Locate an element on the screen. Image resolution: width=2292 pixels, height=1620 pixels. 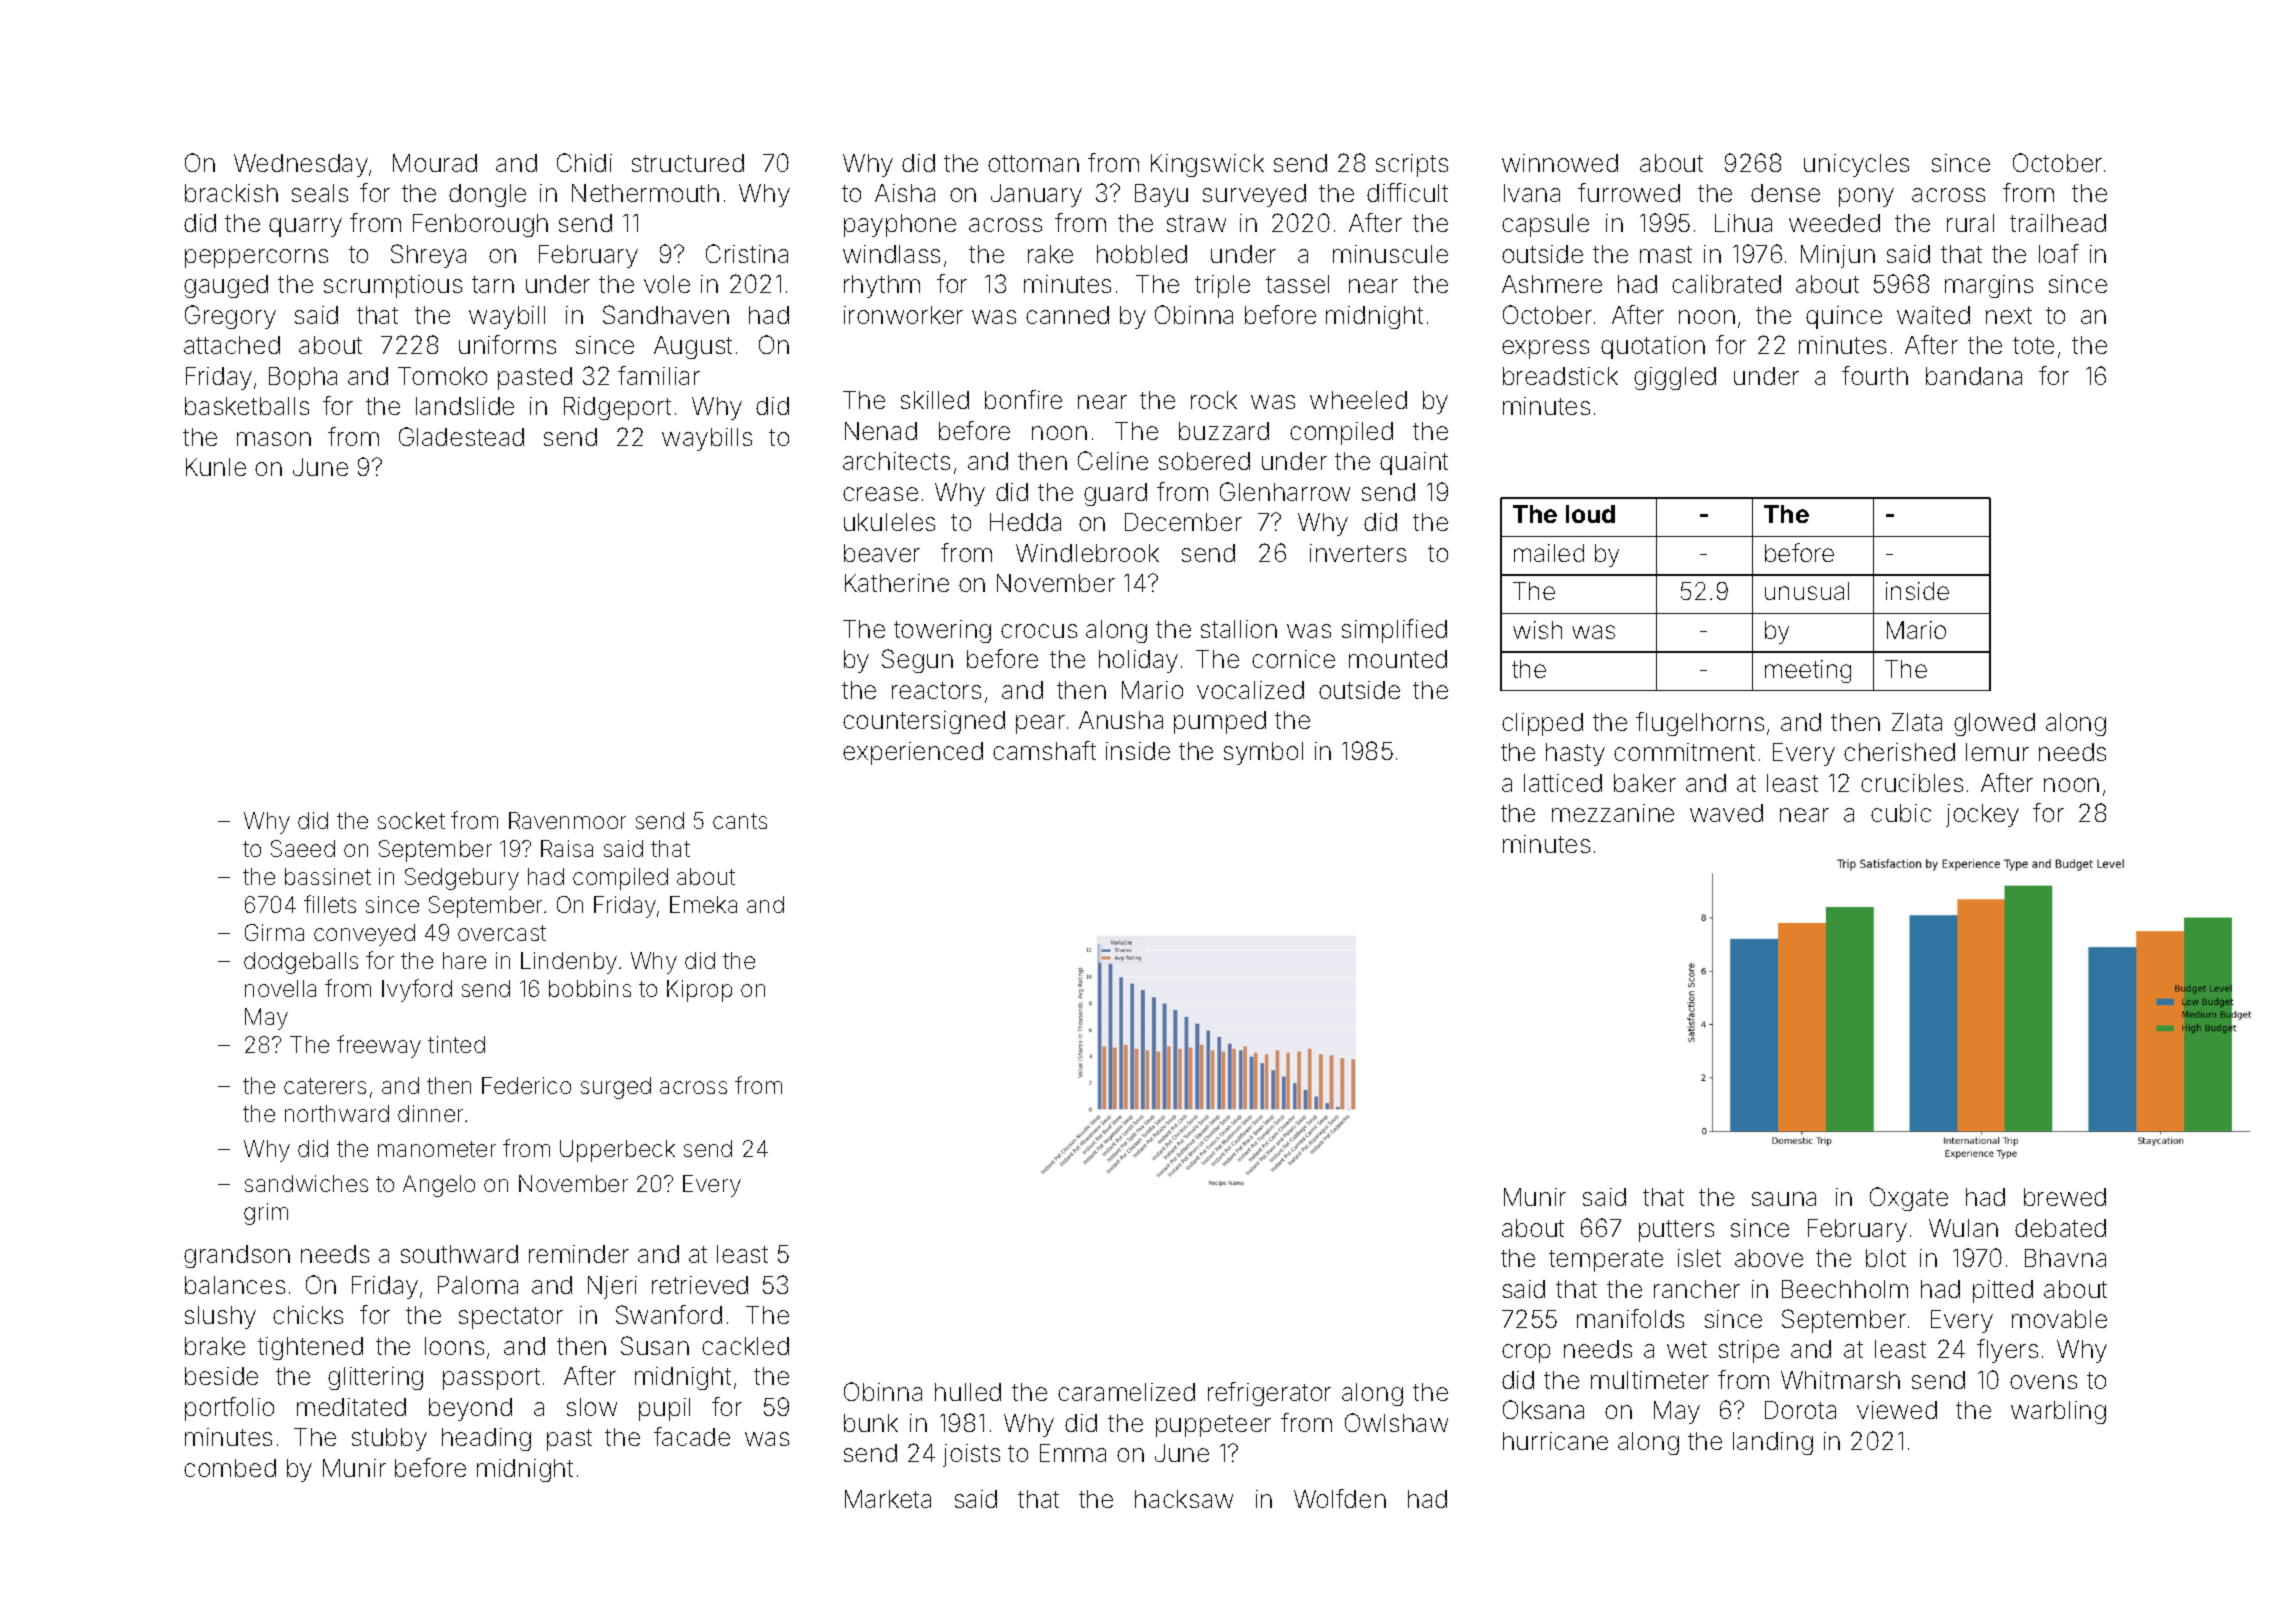
unusual is located at coordinates (1807, 591).
